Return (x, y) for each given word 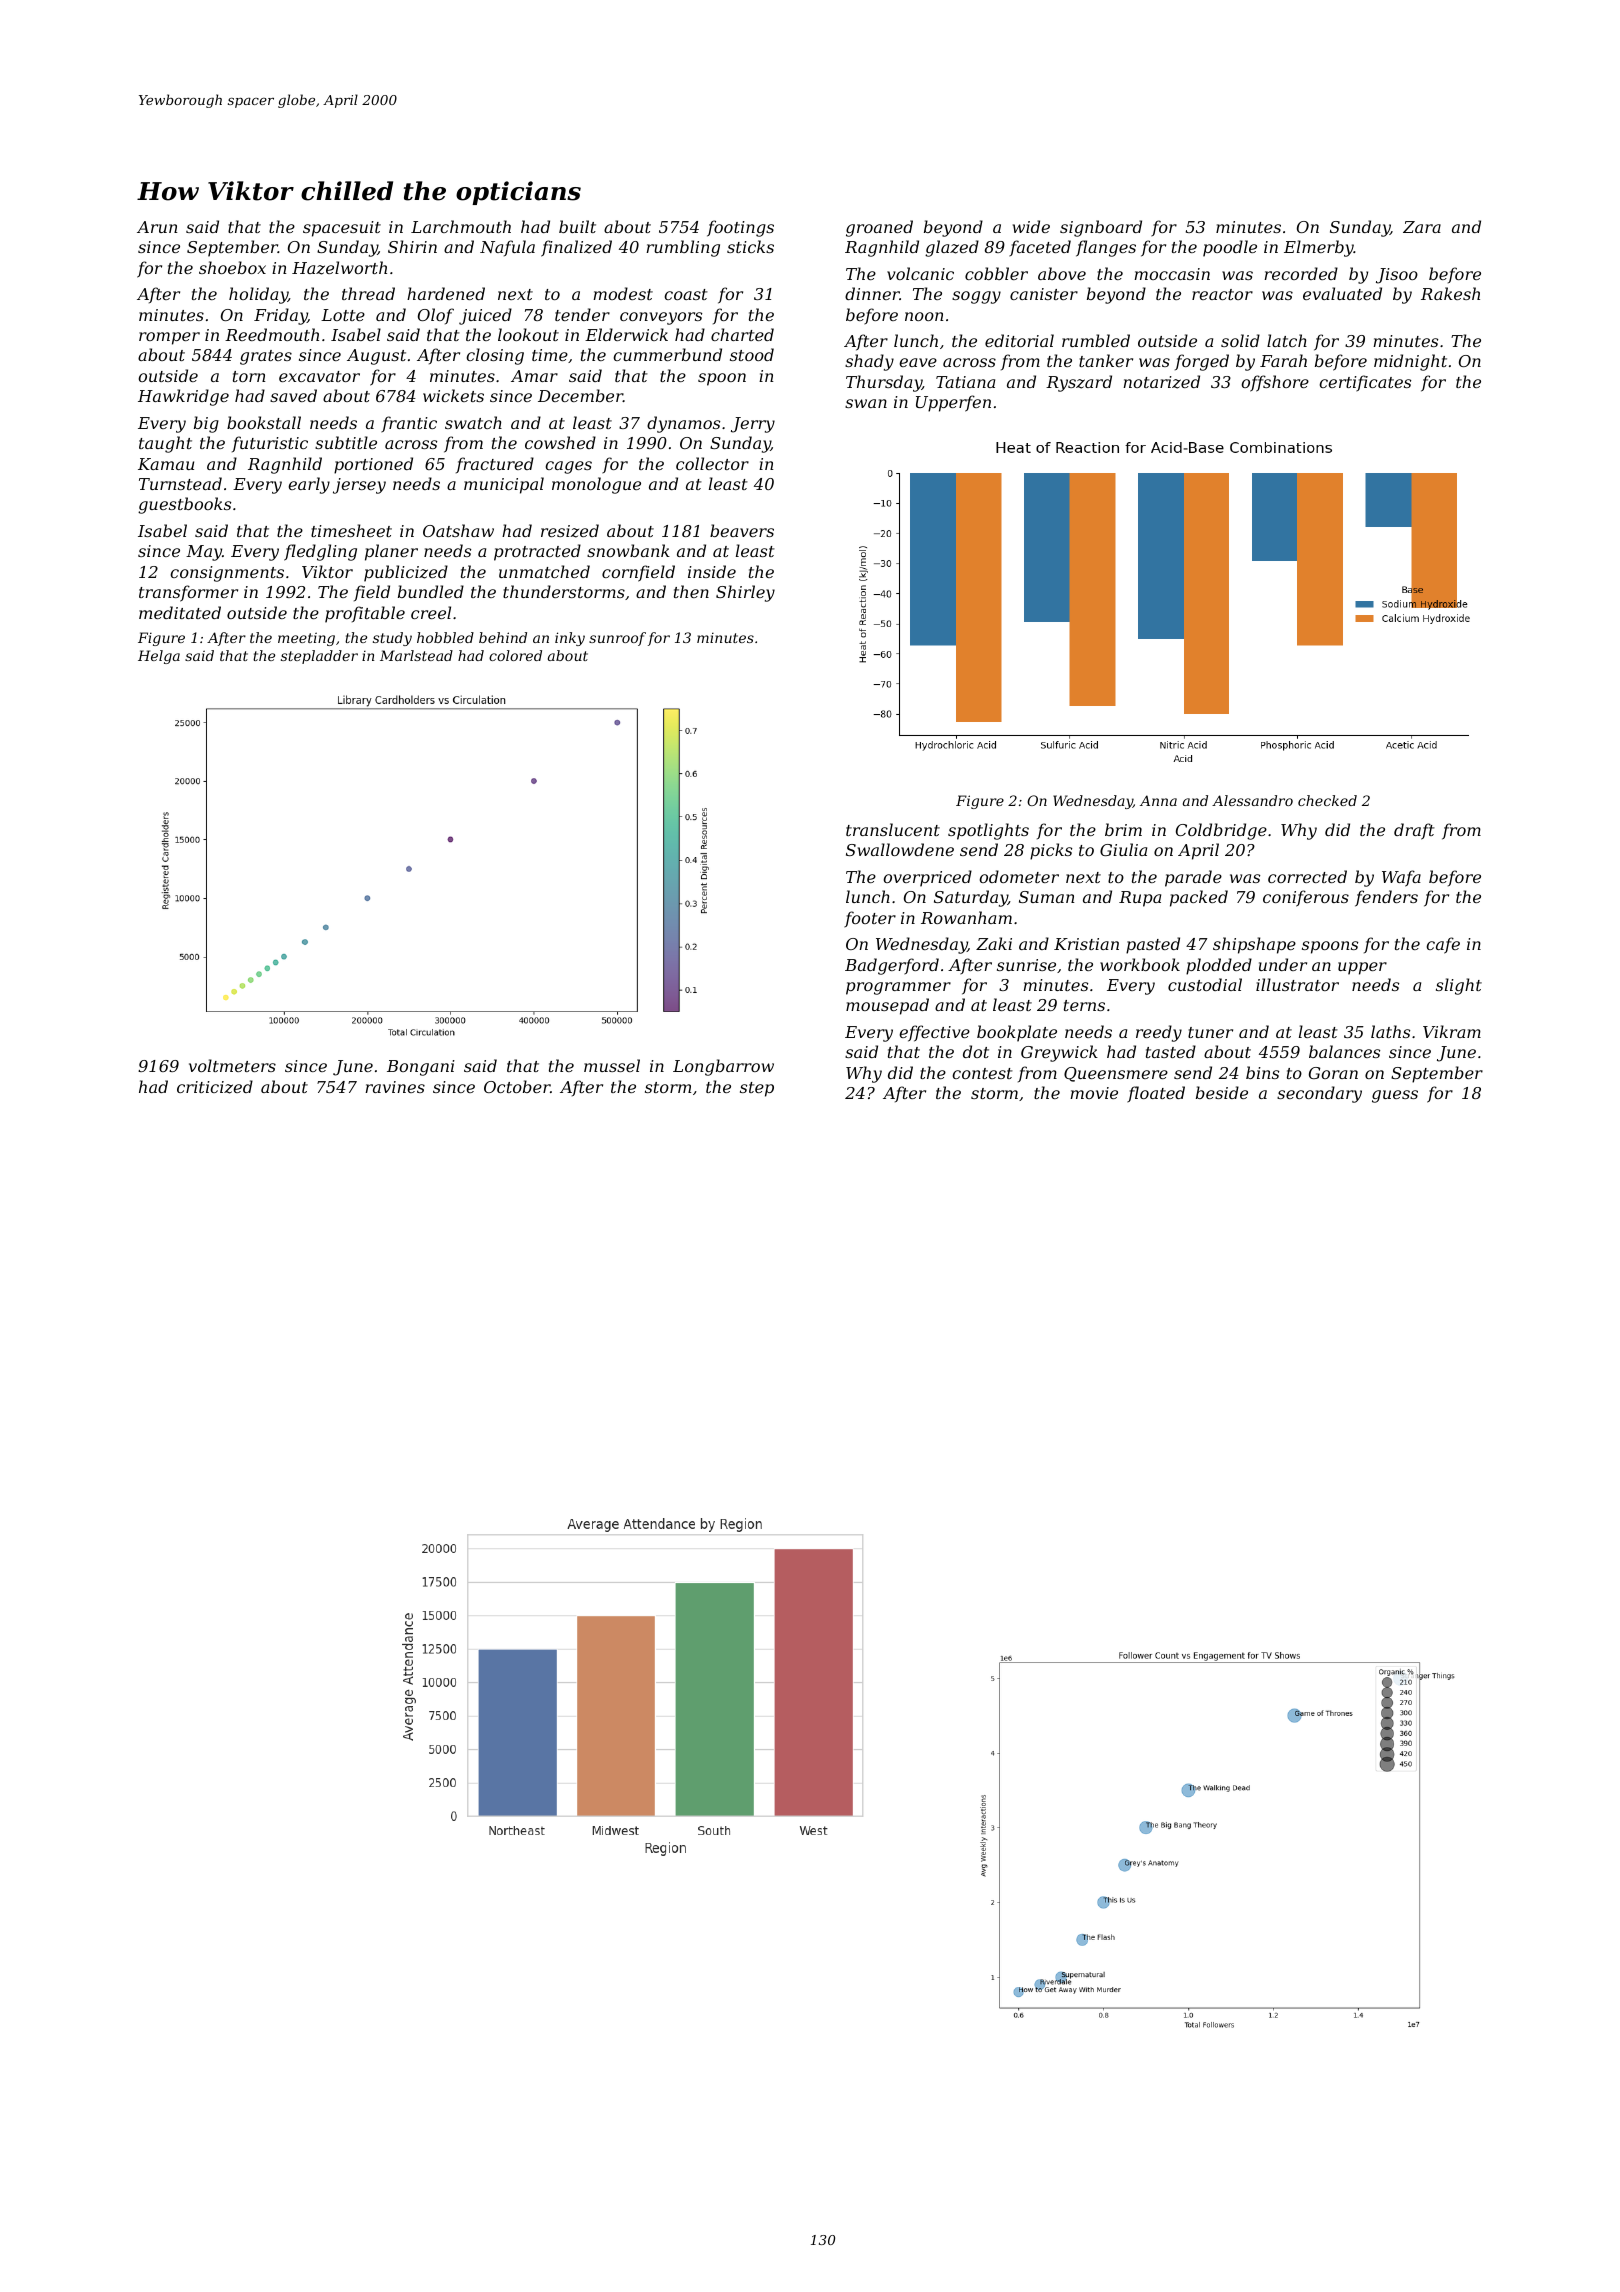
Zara (1422, 227)
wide (1031, 226)
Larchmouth (461, 226)
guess (1395, 1096)
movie (1094, 1093)
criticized (215, 1087)
